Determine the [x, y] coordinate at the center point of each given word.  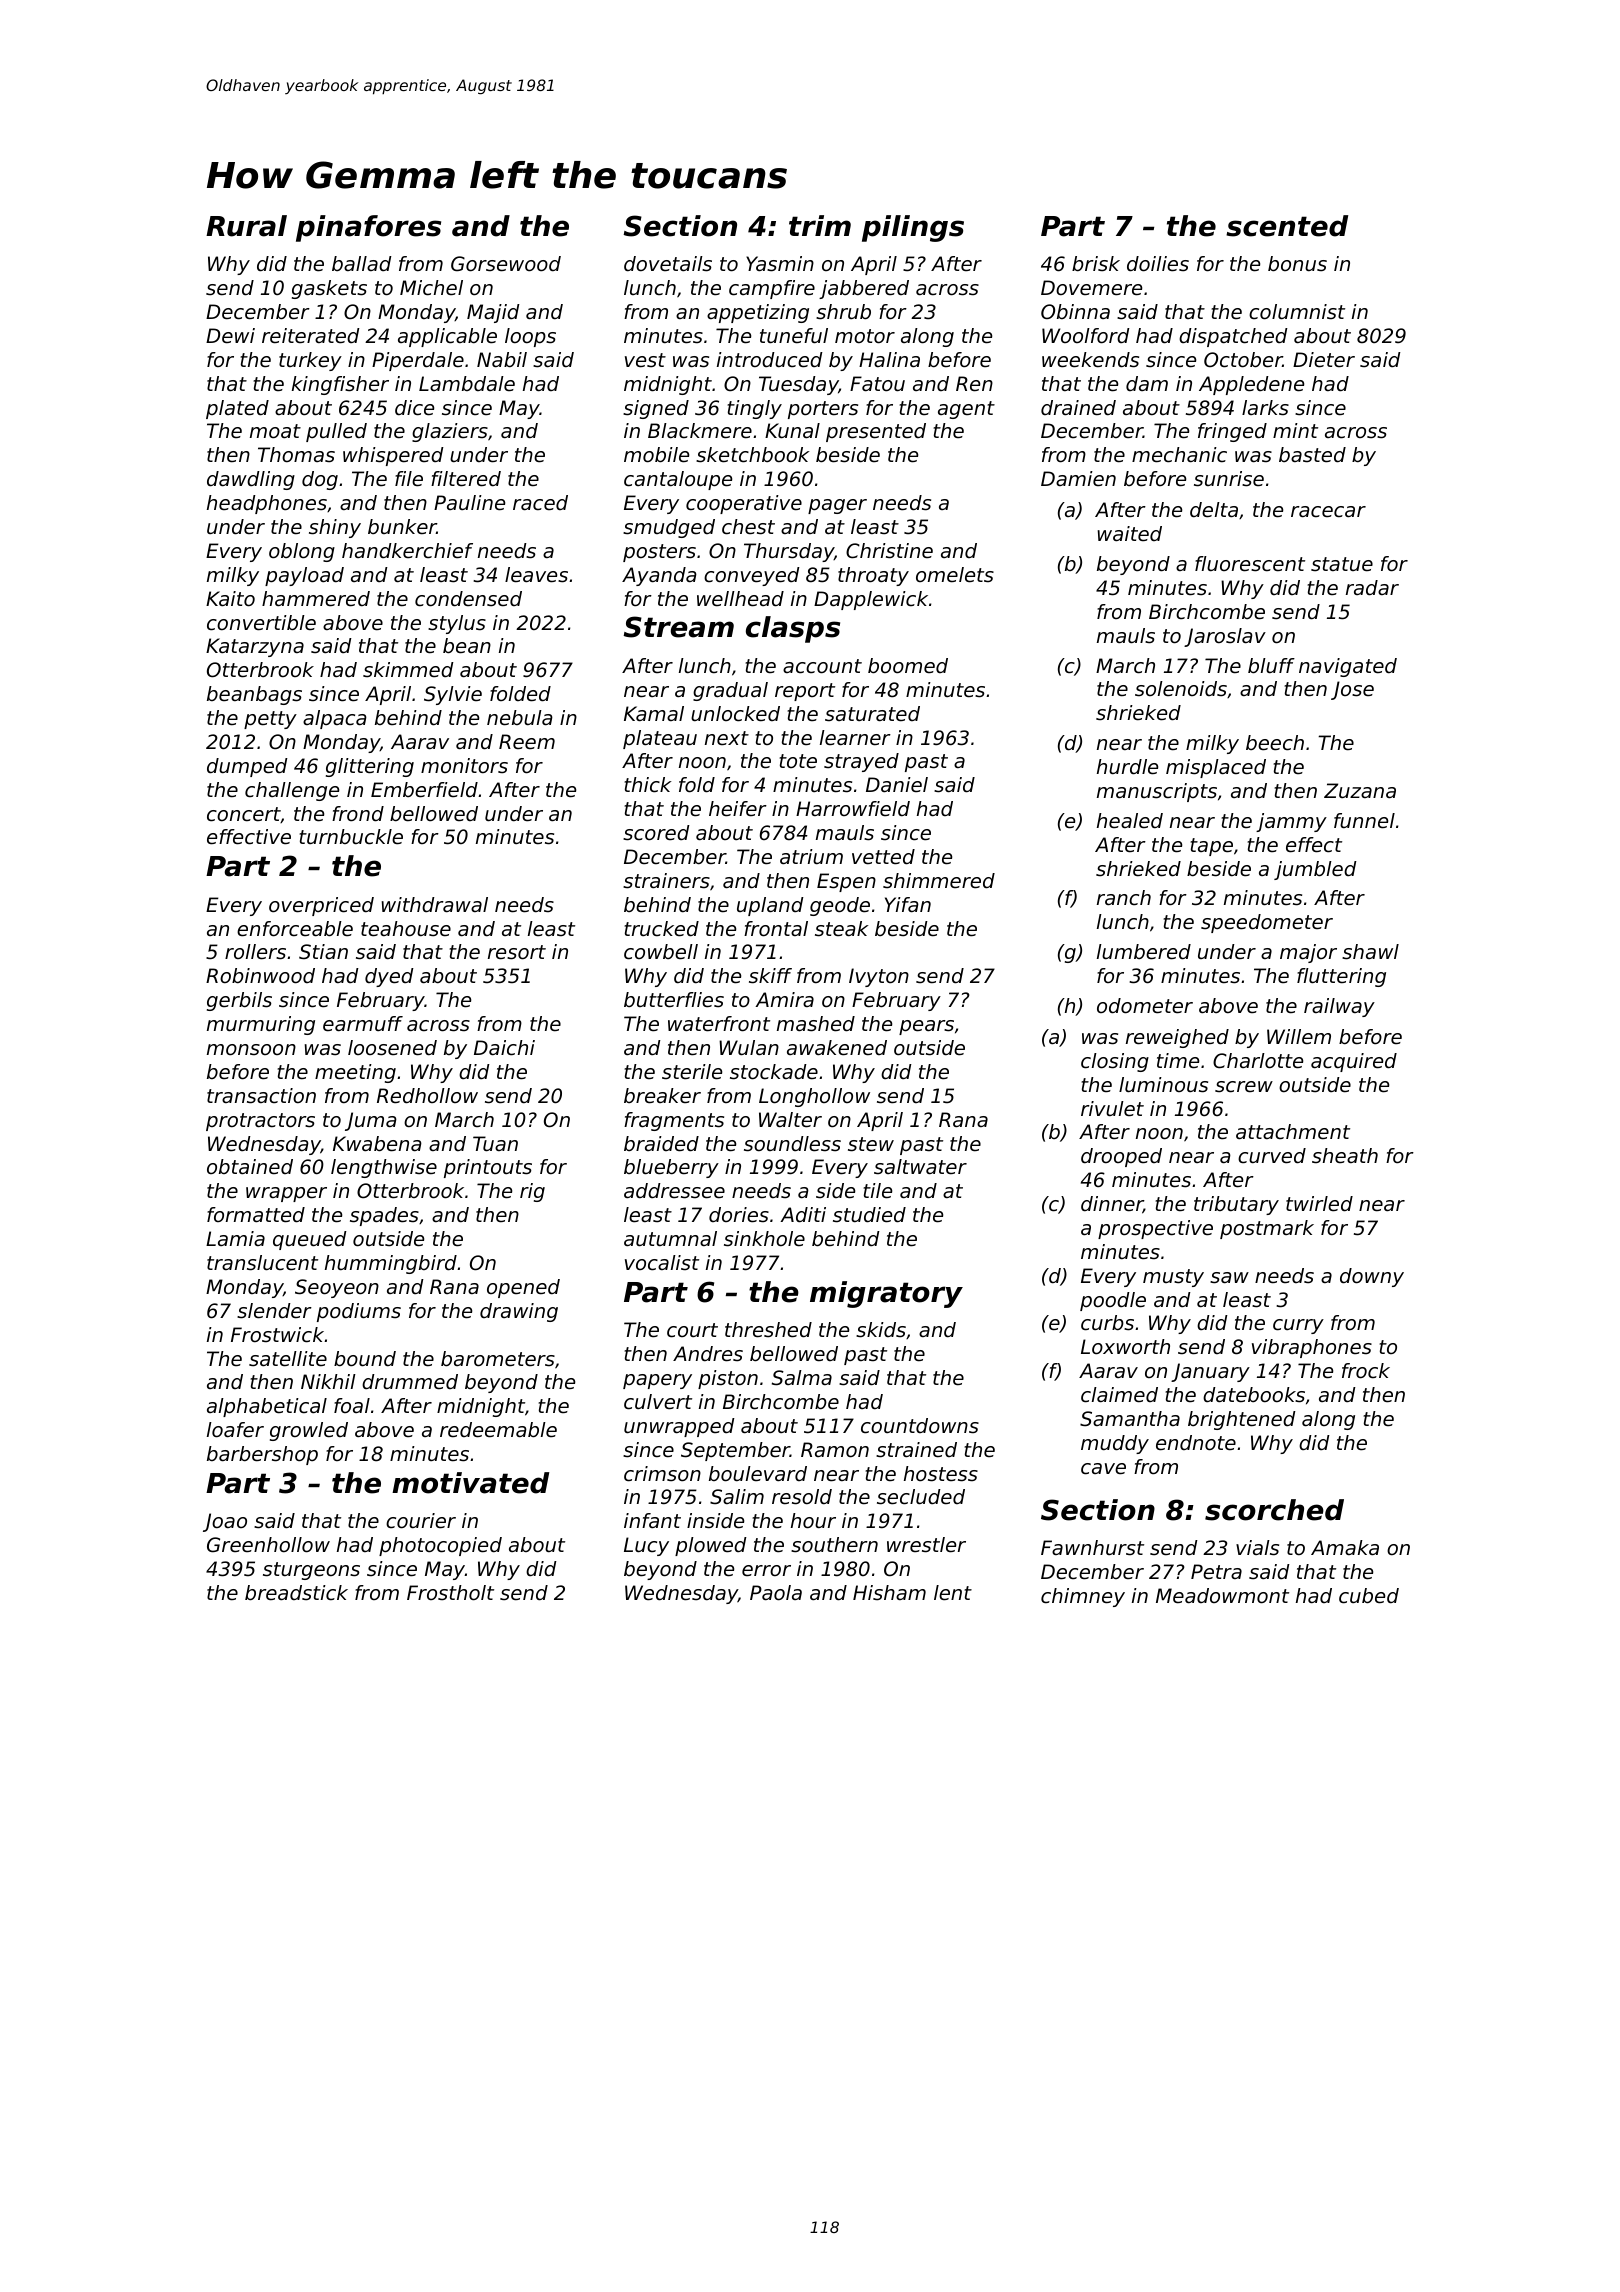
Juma [371, 1121]
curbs [1107, 1323]
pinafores [368, 228]
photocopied [440, 1546]
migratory [886, 1294]
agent [966, 410]
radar [1372, 588]
